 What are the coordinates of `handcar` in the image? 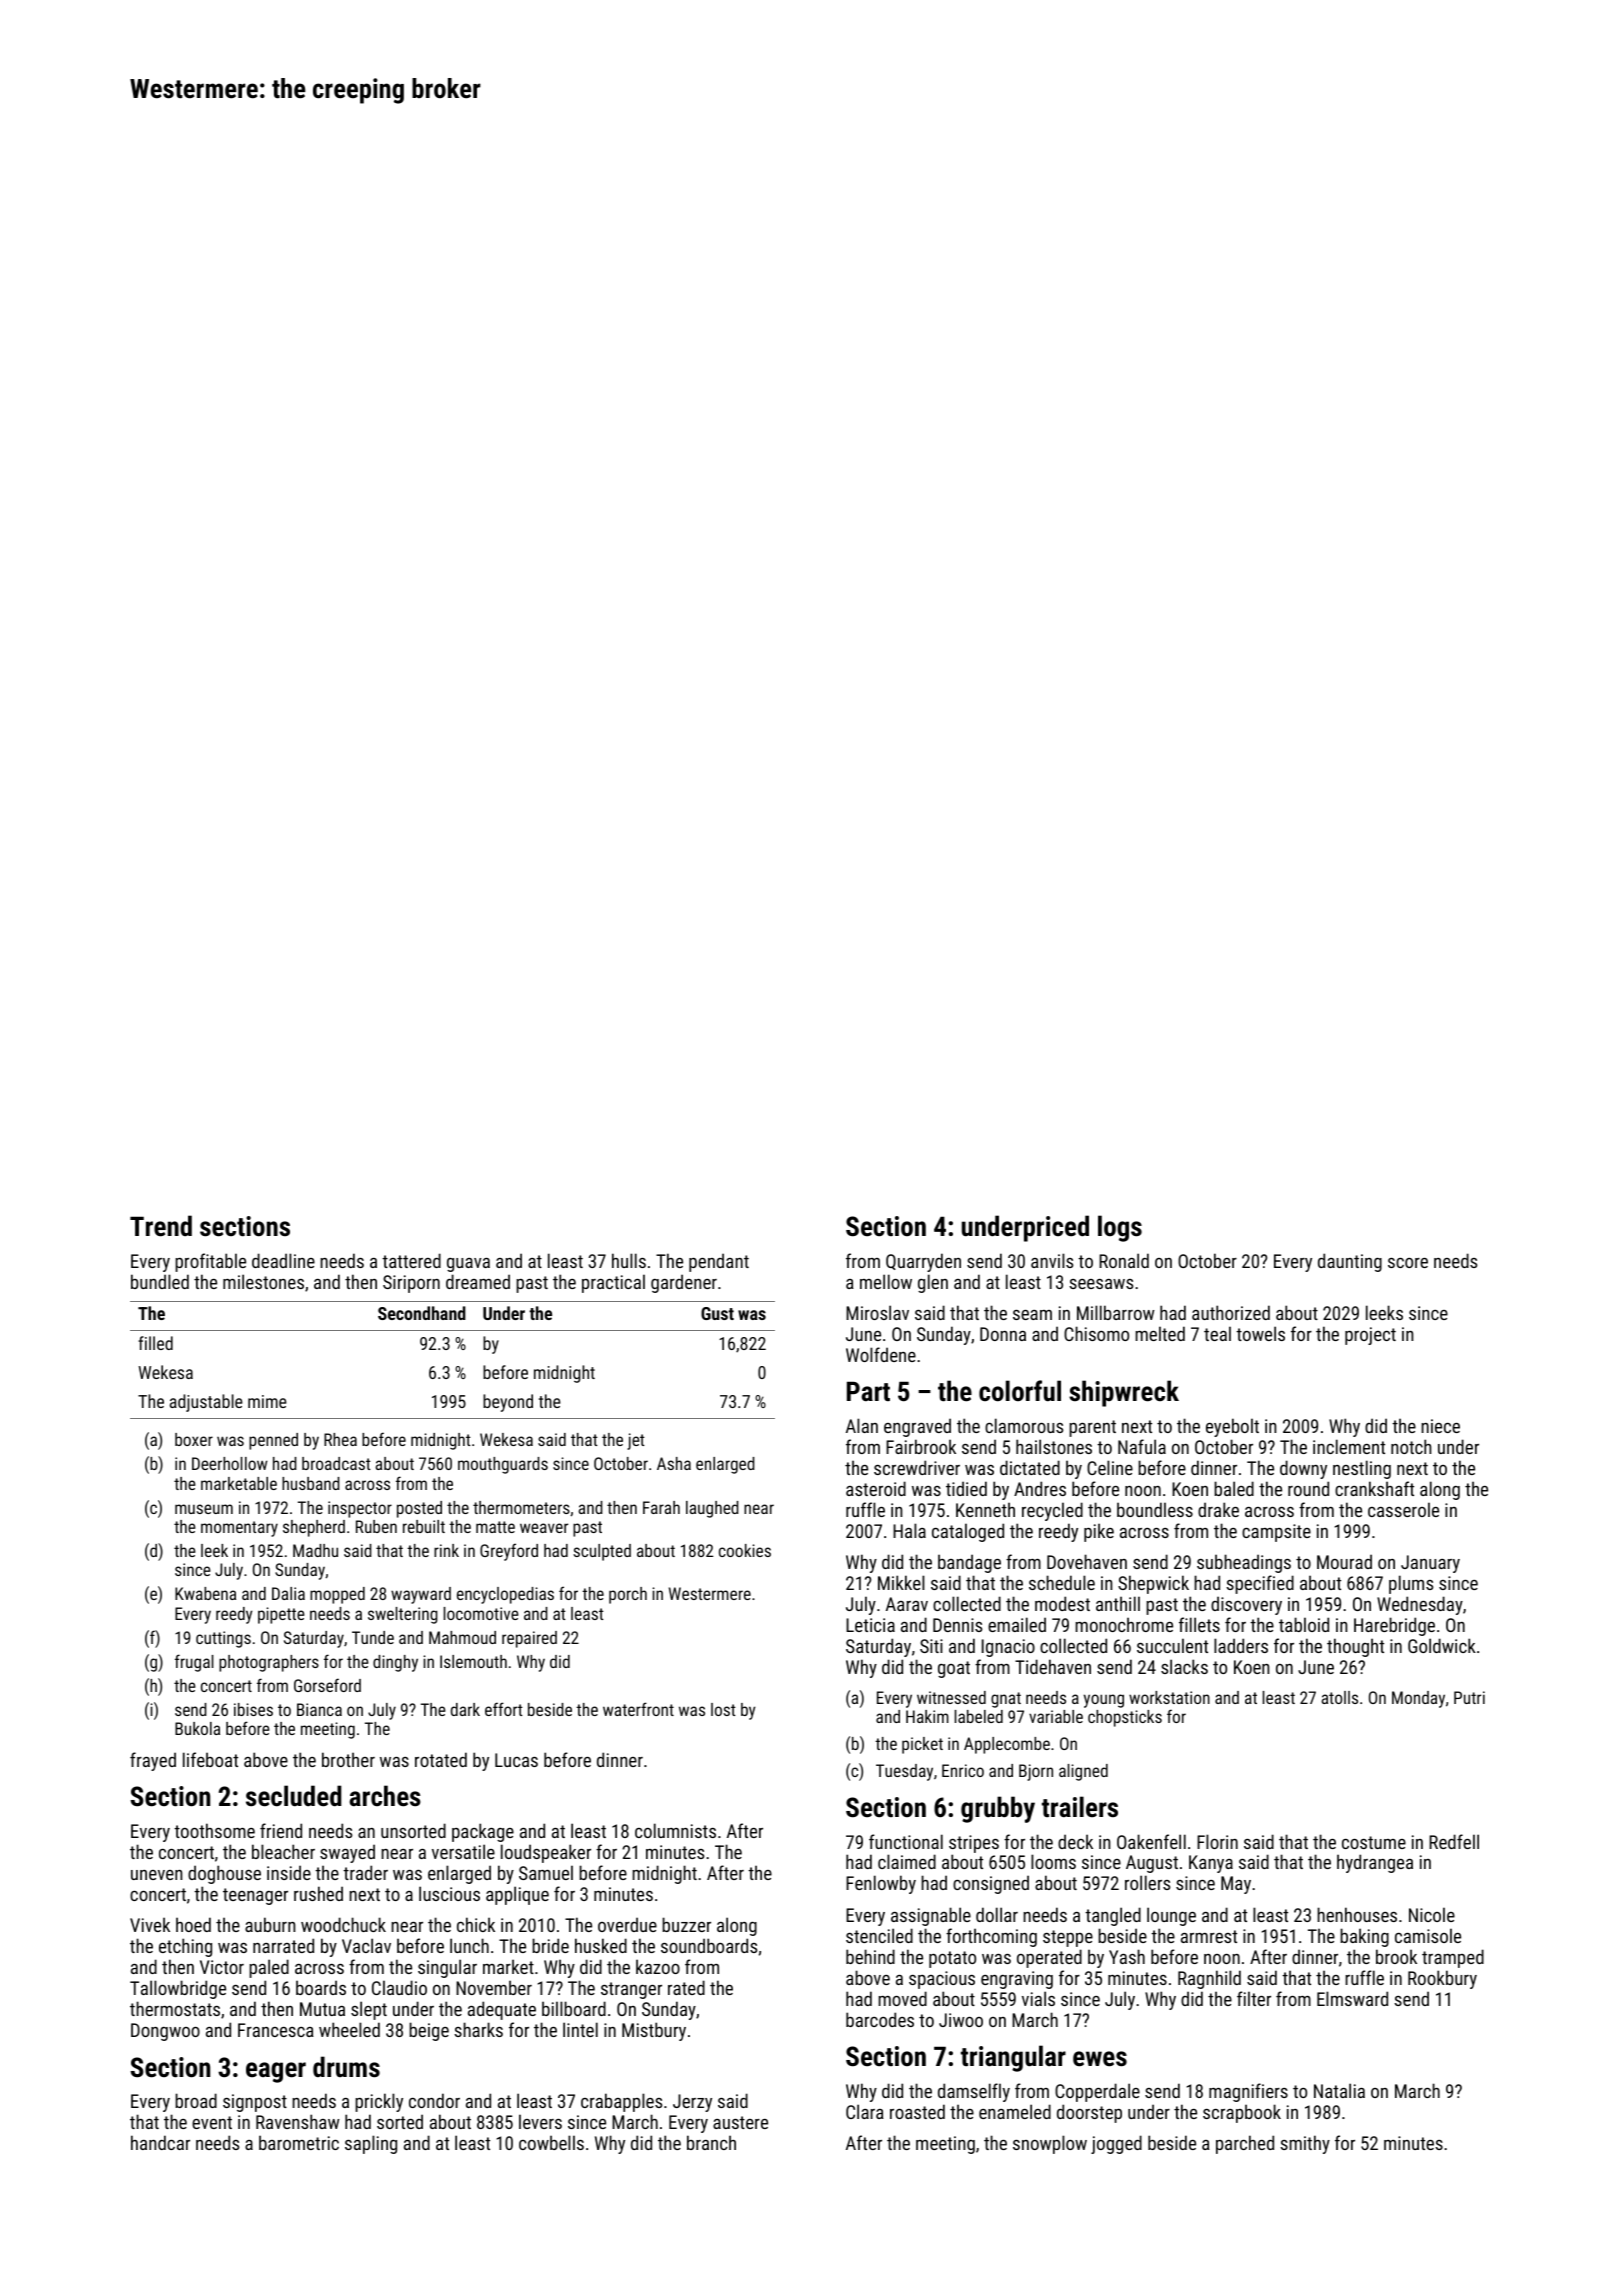 It's located at (160, 2142).
